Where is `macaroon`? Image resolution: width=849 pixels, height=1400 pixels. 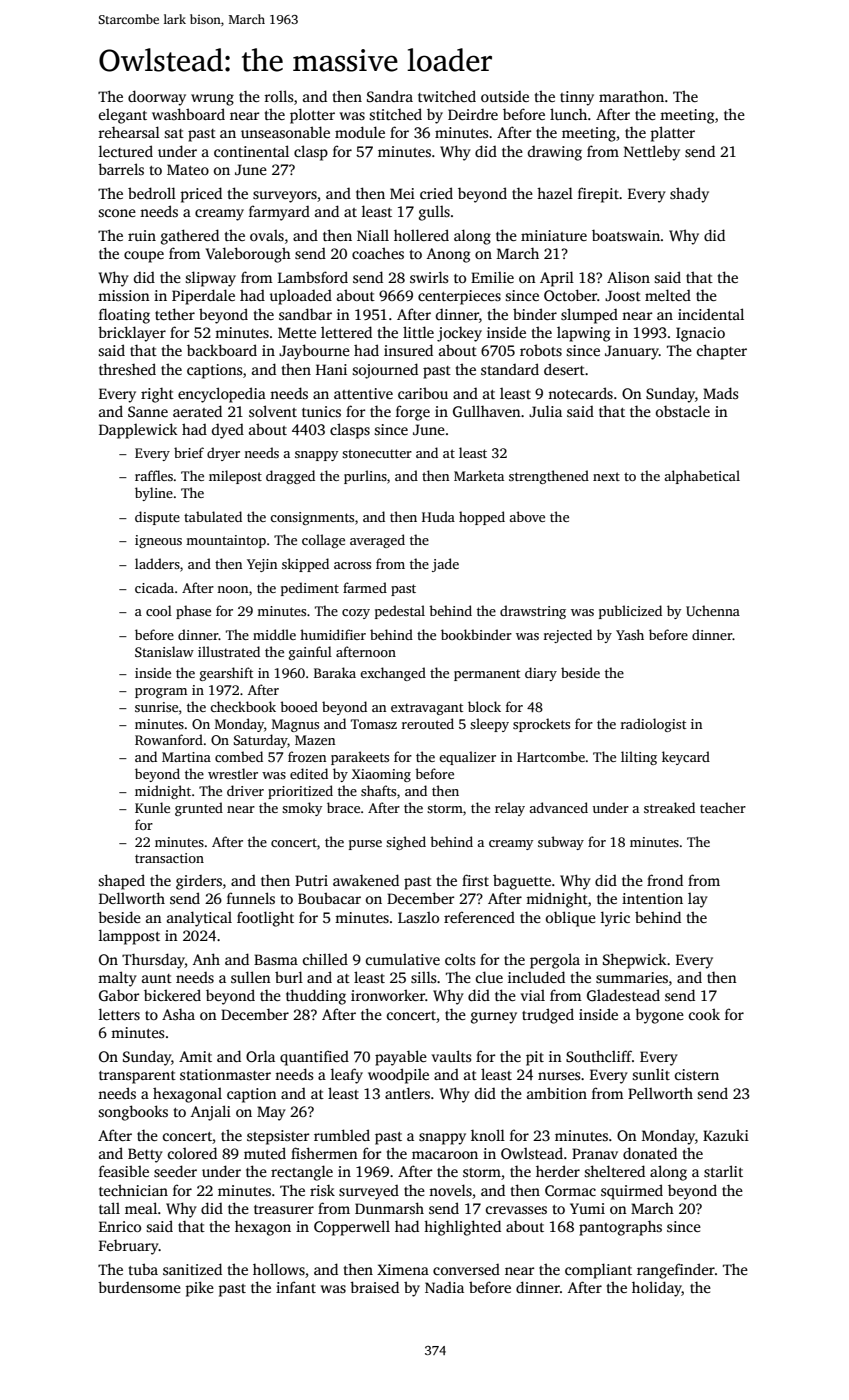 macaroon is located at coordinates (445, 1155).
